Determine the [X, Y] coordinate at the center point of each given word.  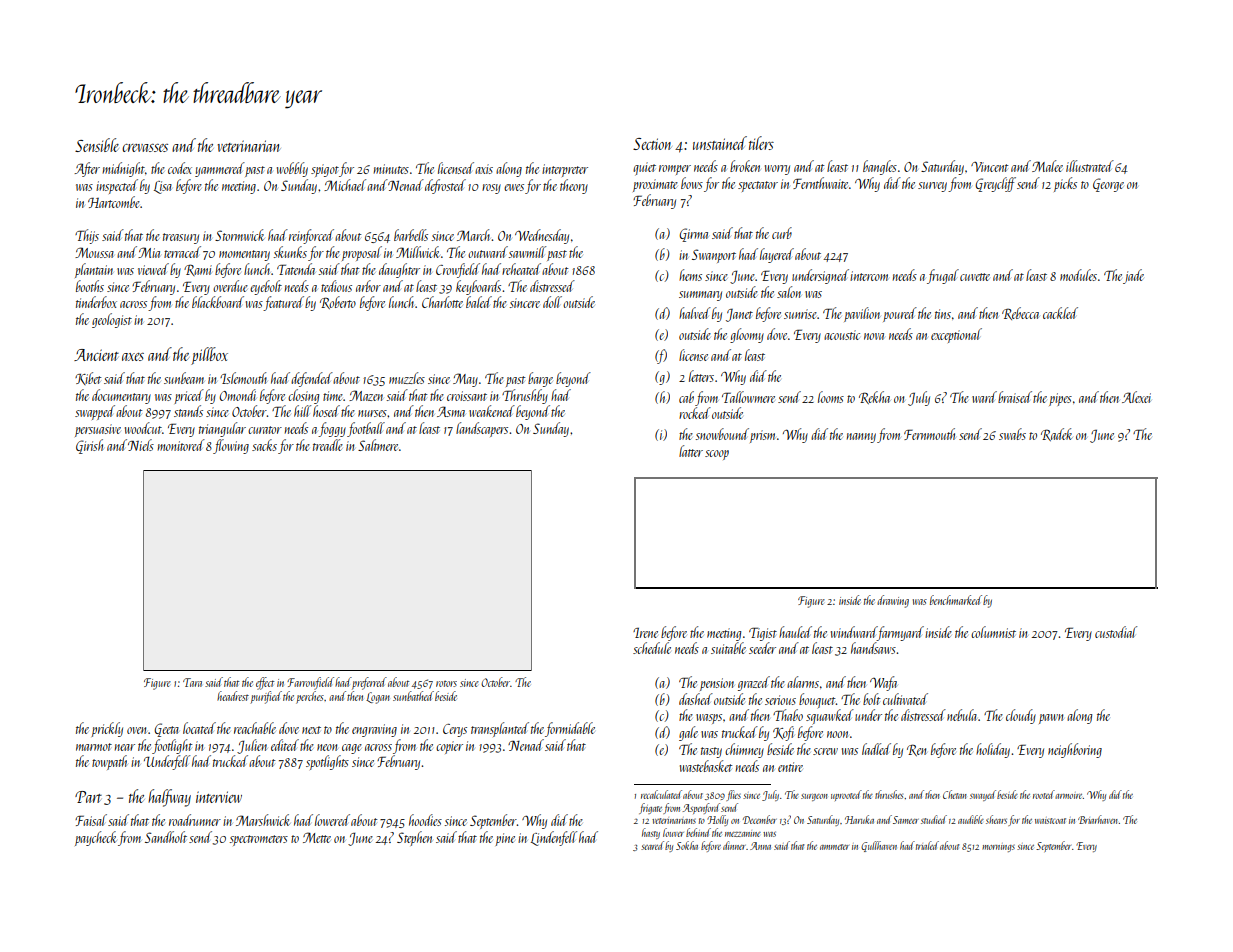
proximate [655, 185]
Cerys [455, 730]
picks [1065, 184]
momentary [244, 255]
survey [932, 187]
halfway [169, 798]
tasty [711, 752]
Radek [1057, 434]
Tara [192, 682]
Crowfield [458, 270]
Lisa [163, 187]
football [366, 429]
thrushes [889, 794]
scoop [717, 455]
